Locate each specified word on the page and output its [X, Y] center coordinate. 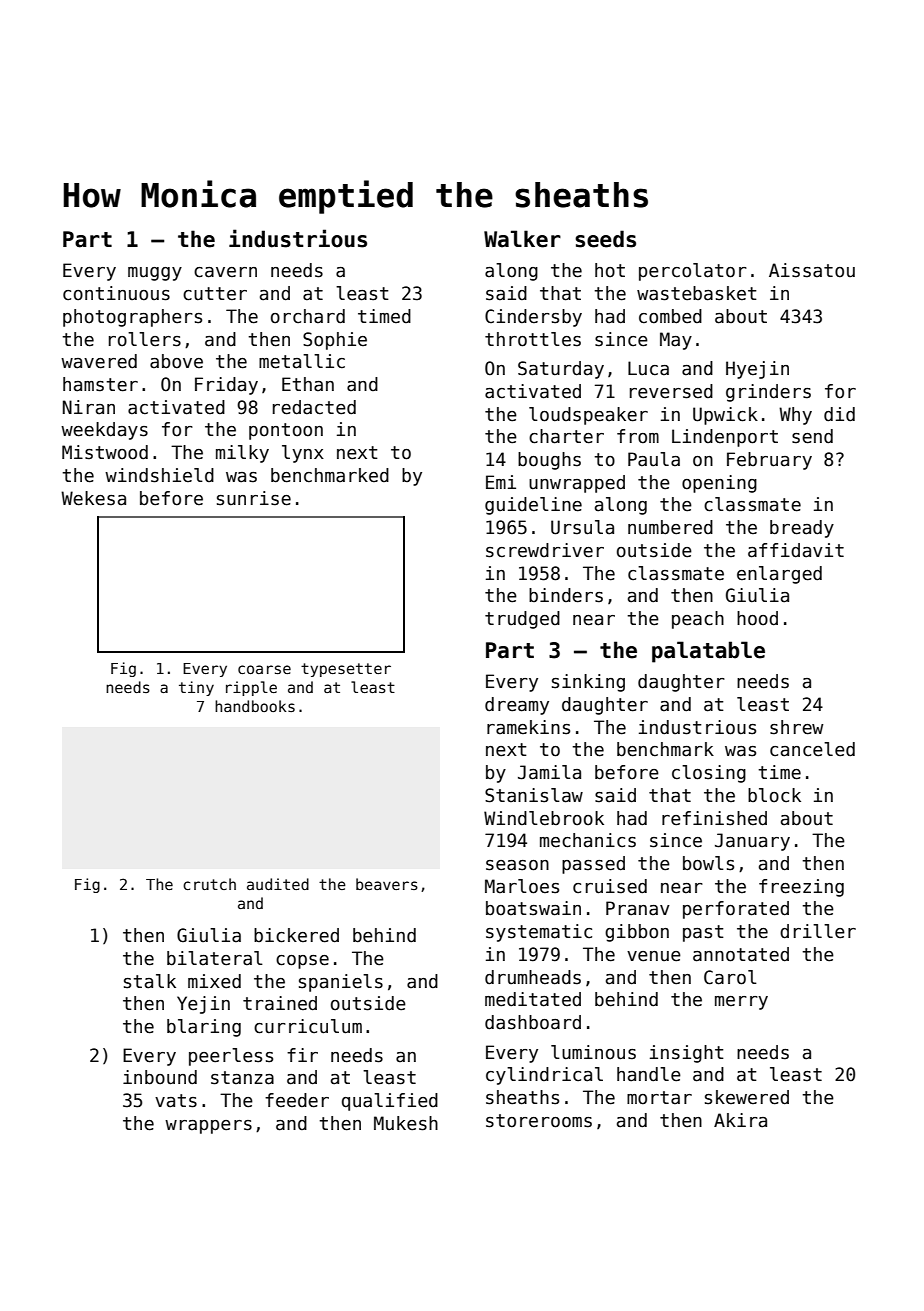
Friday [226, 386]
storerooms [539, 1121]
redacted [314, 407]
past [703, 933]
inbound [160, 1077]
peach [698, 620]
